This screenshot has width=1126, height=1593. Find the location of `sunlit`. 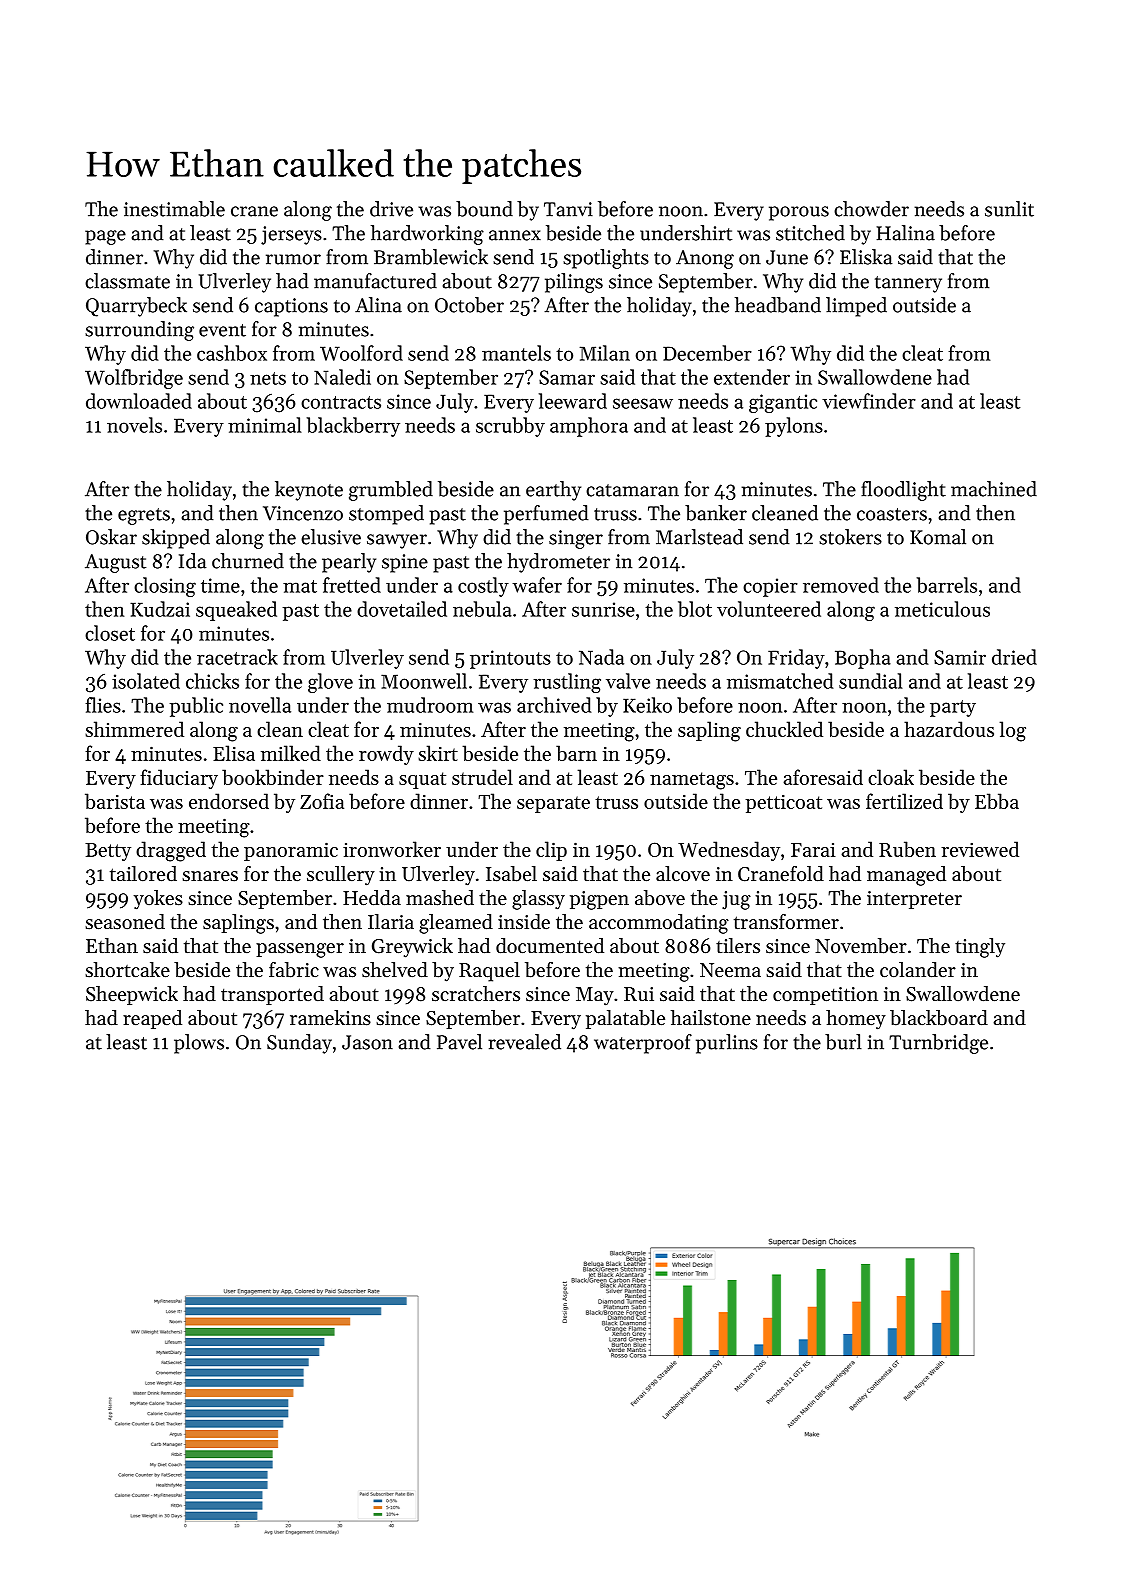

sunlit is located at coordinates (1009, 209).
